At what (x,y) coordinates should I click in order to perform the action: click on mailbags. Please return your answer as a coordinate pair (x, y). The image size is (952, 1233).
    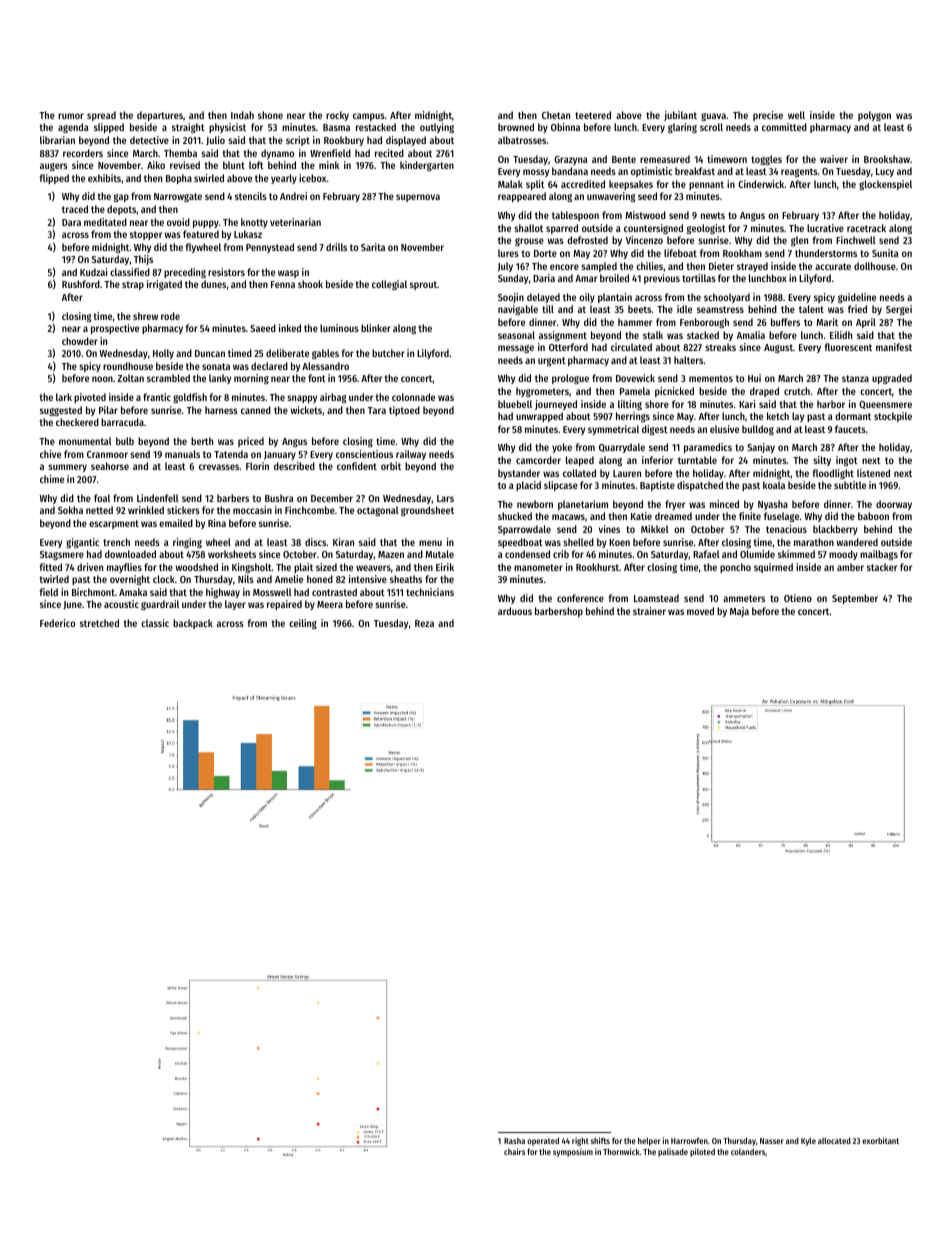
    Looking at the image, I should click on (879, 555).
